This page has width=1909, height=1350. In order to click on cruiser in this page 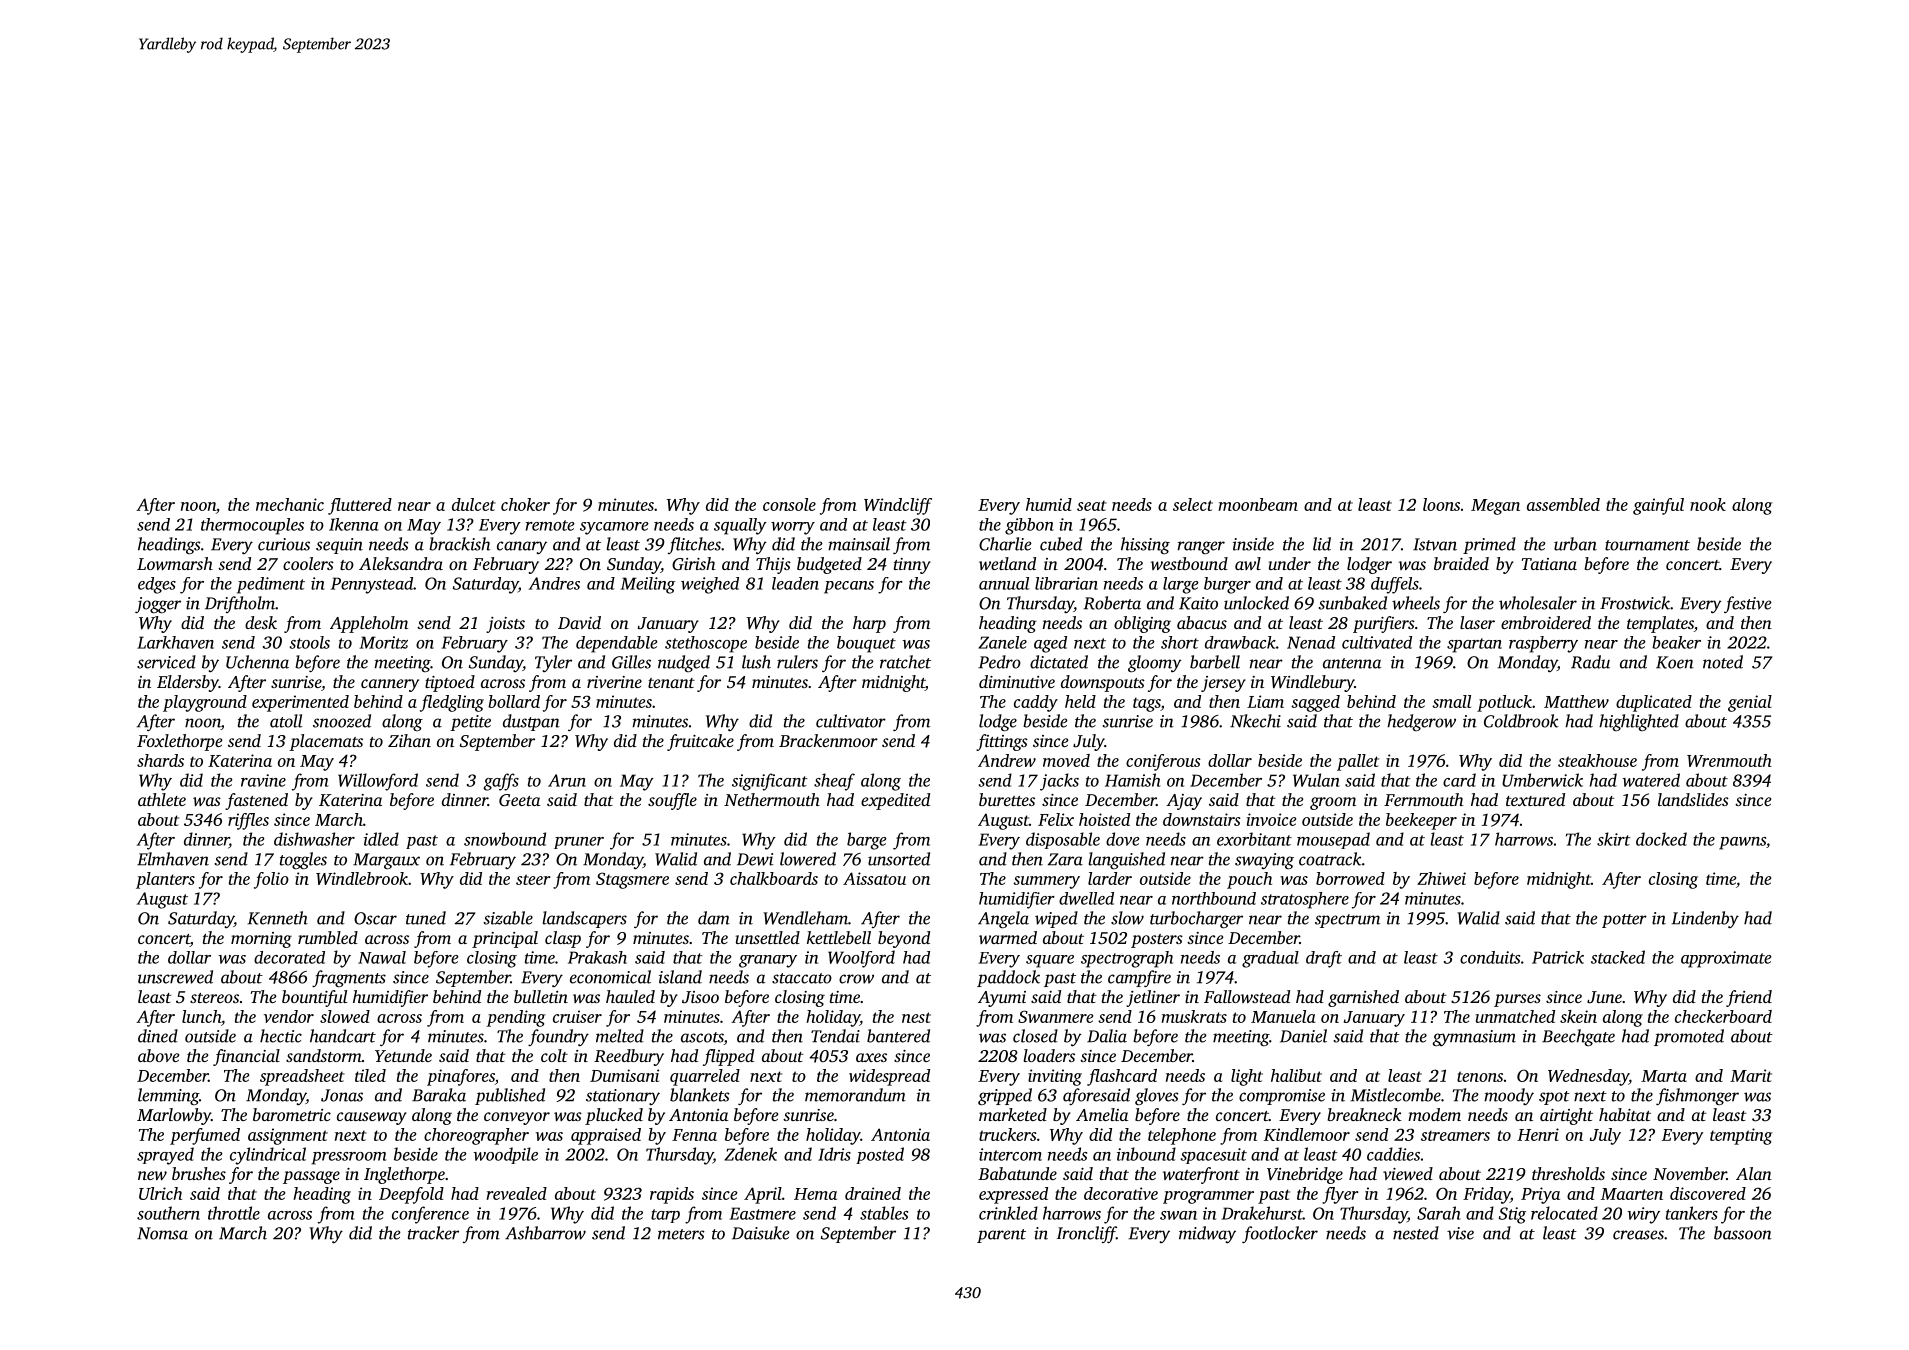, I will do `click(577, 1016)`.
